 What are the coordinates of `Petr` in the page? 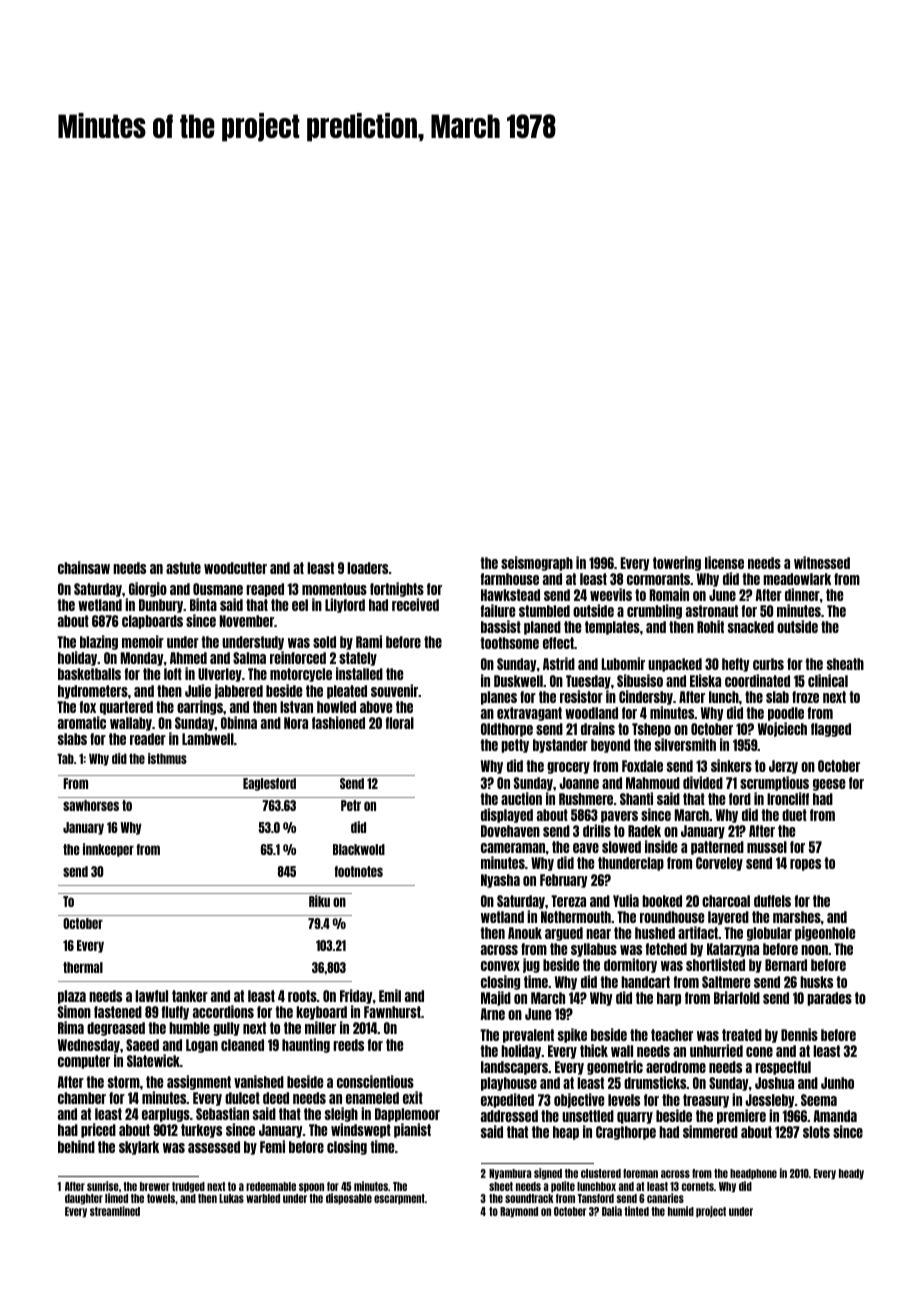 It's located at (351, 805).
